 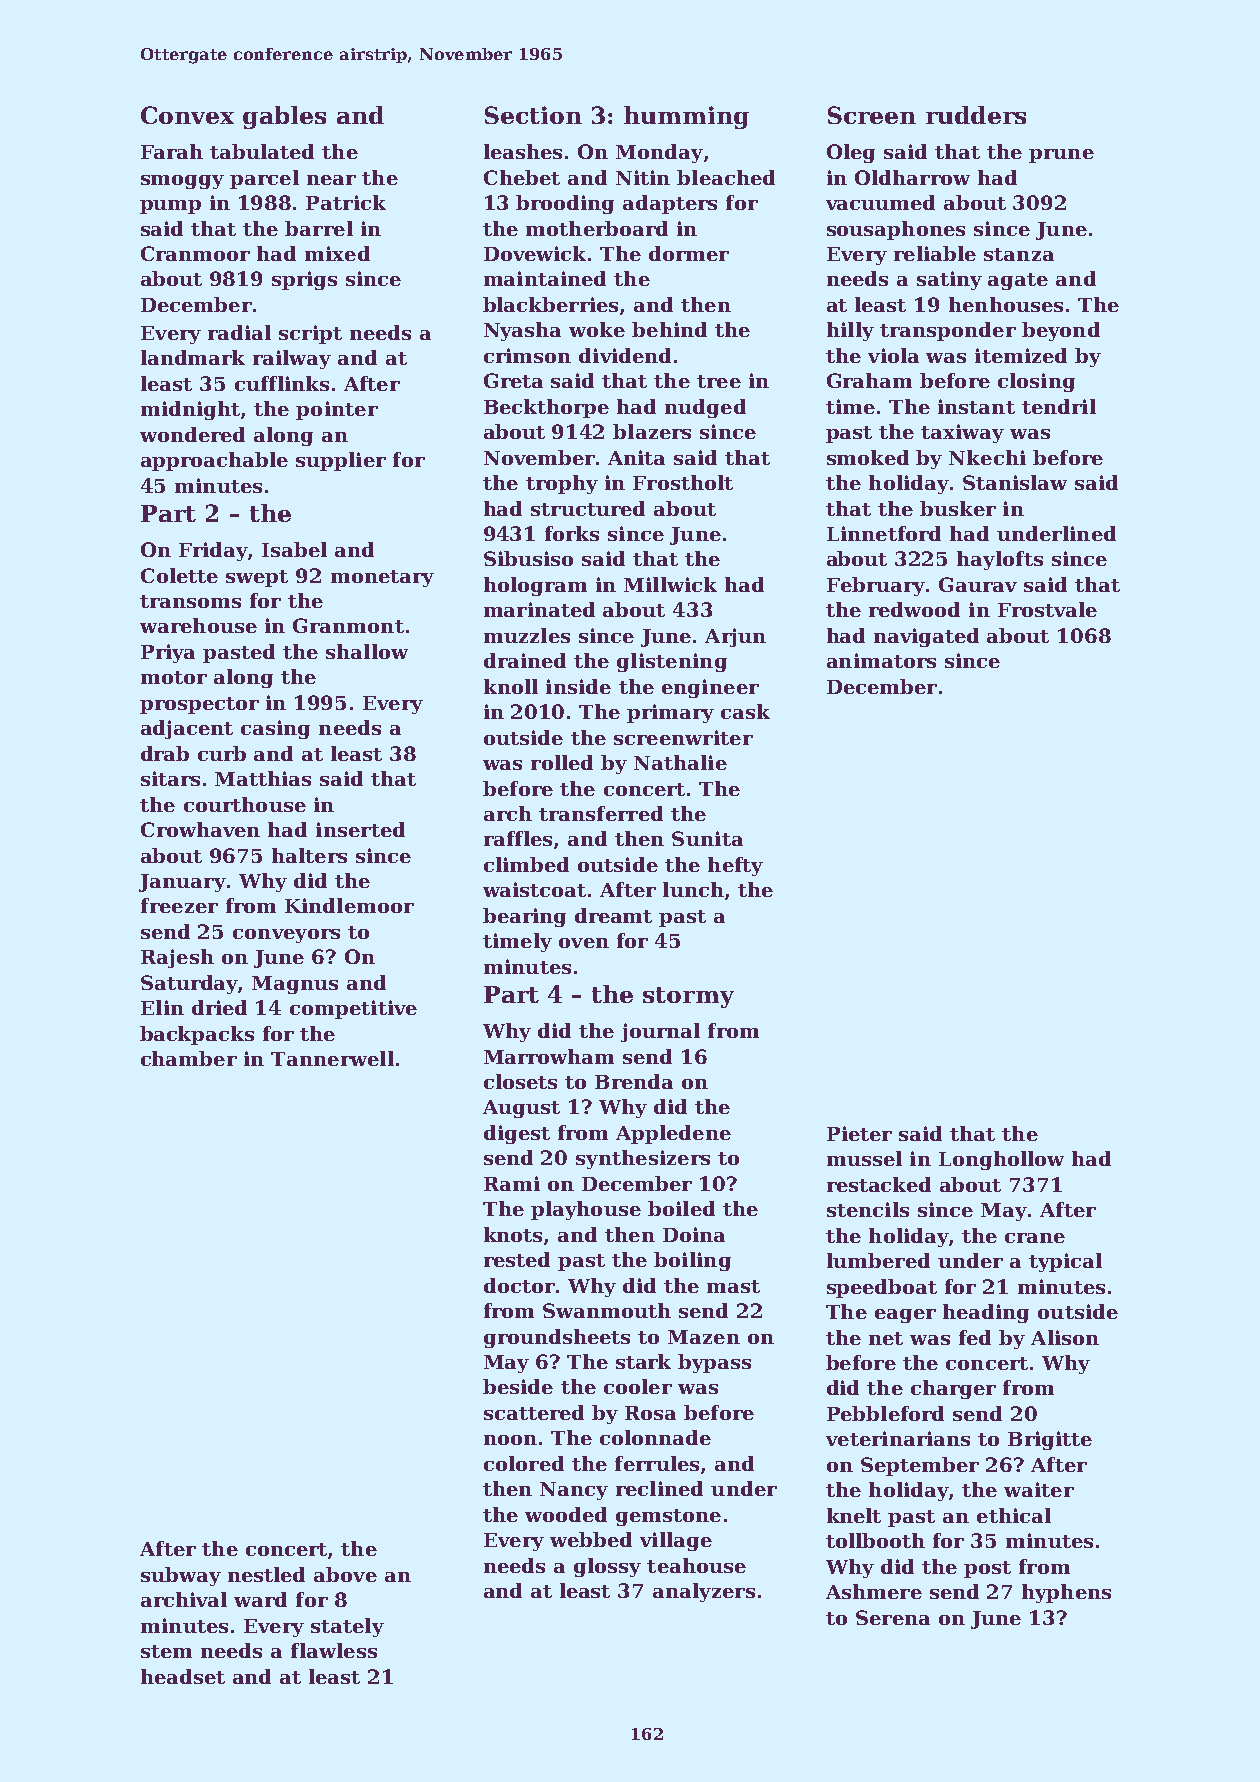 What do you see at coordinates (166, 1651) in the screenshot?
I see `stem` at bounding box center [166, 1651].
